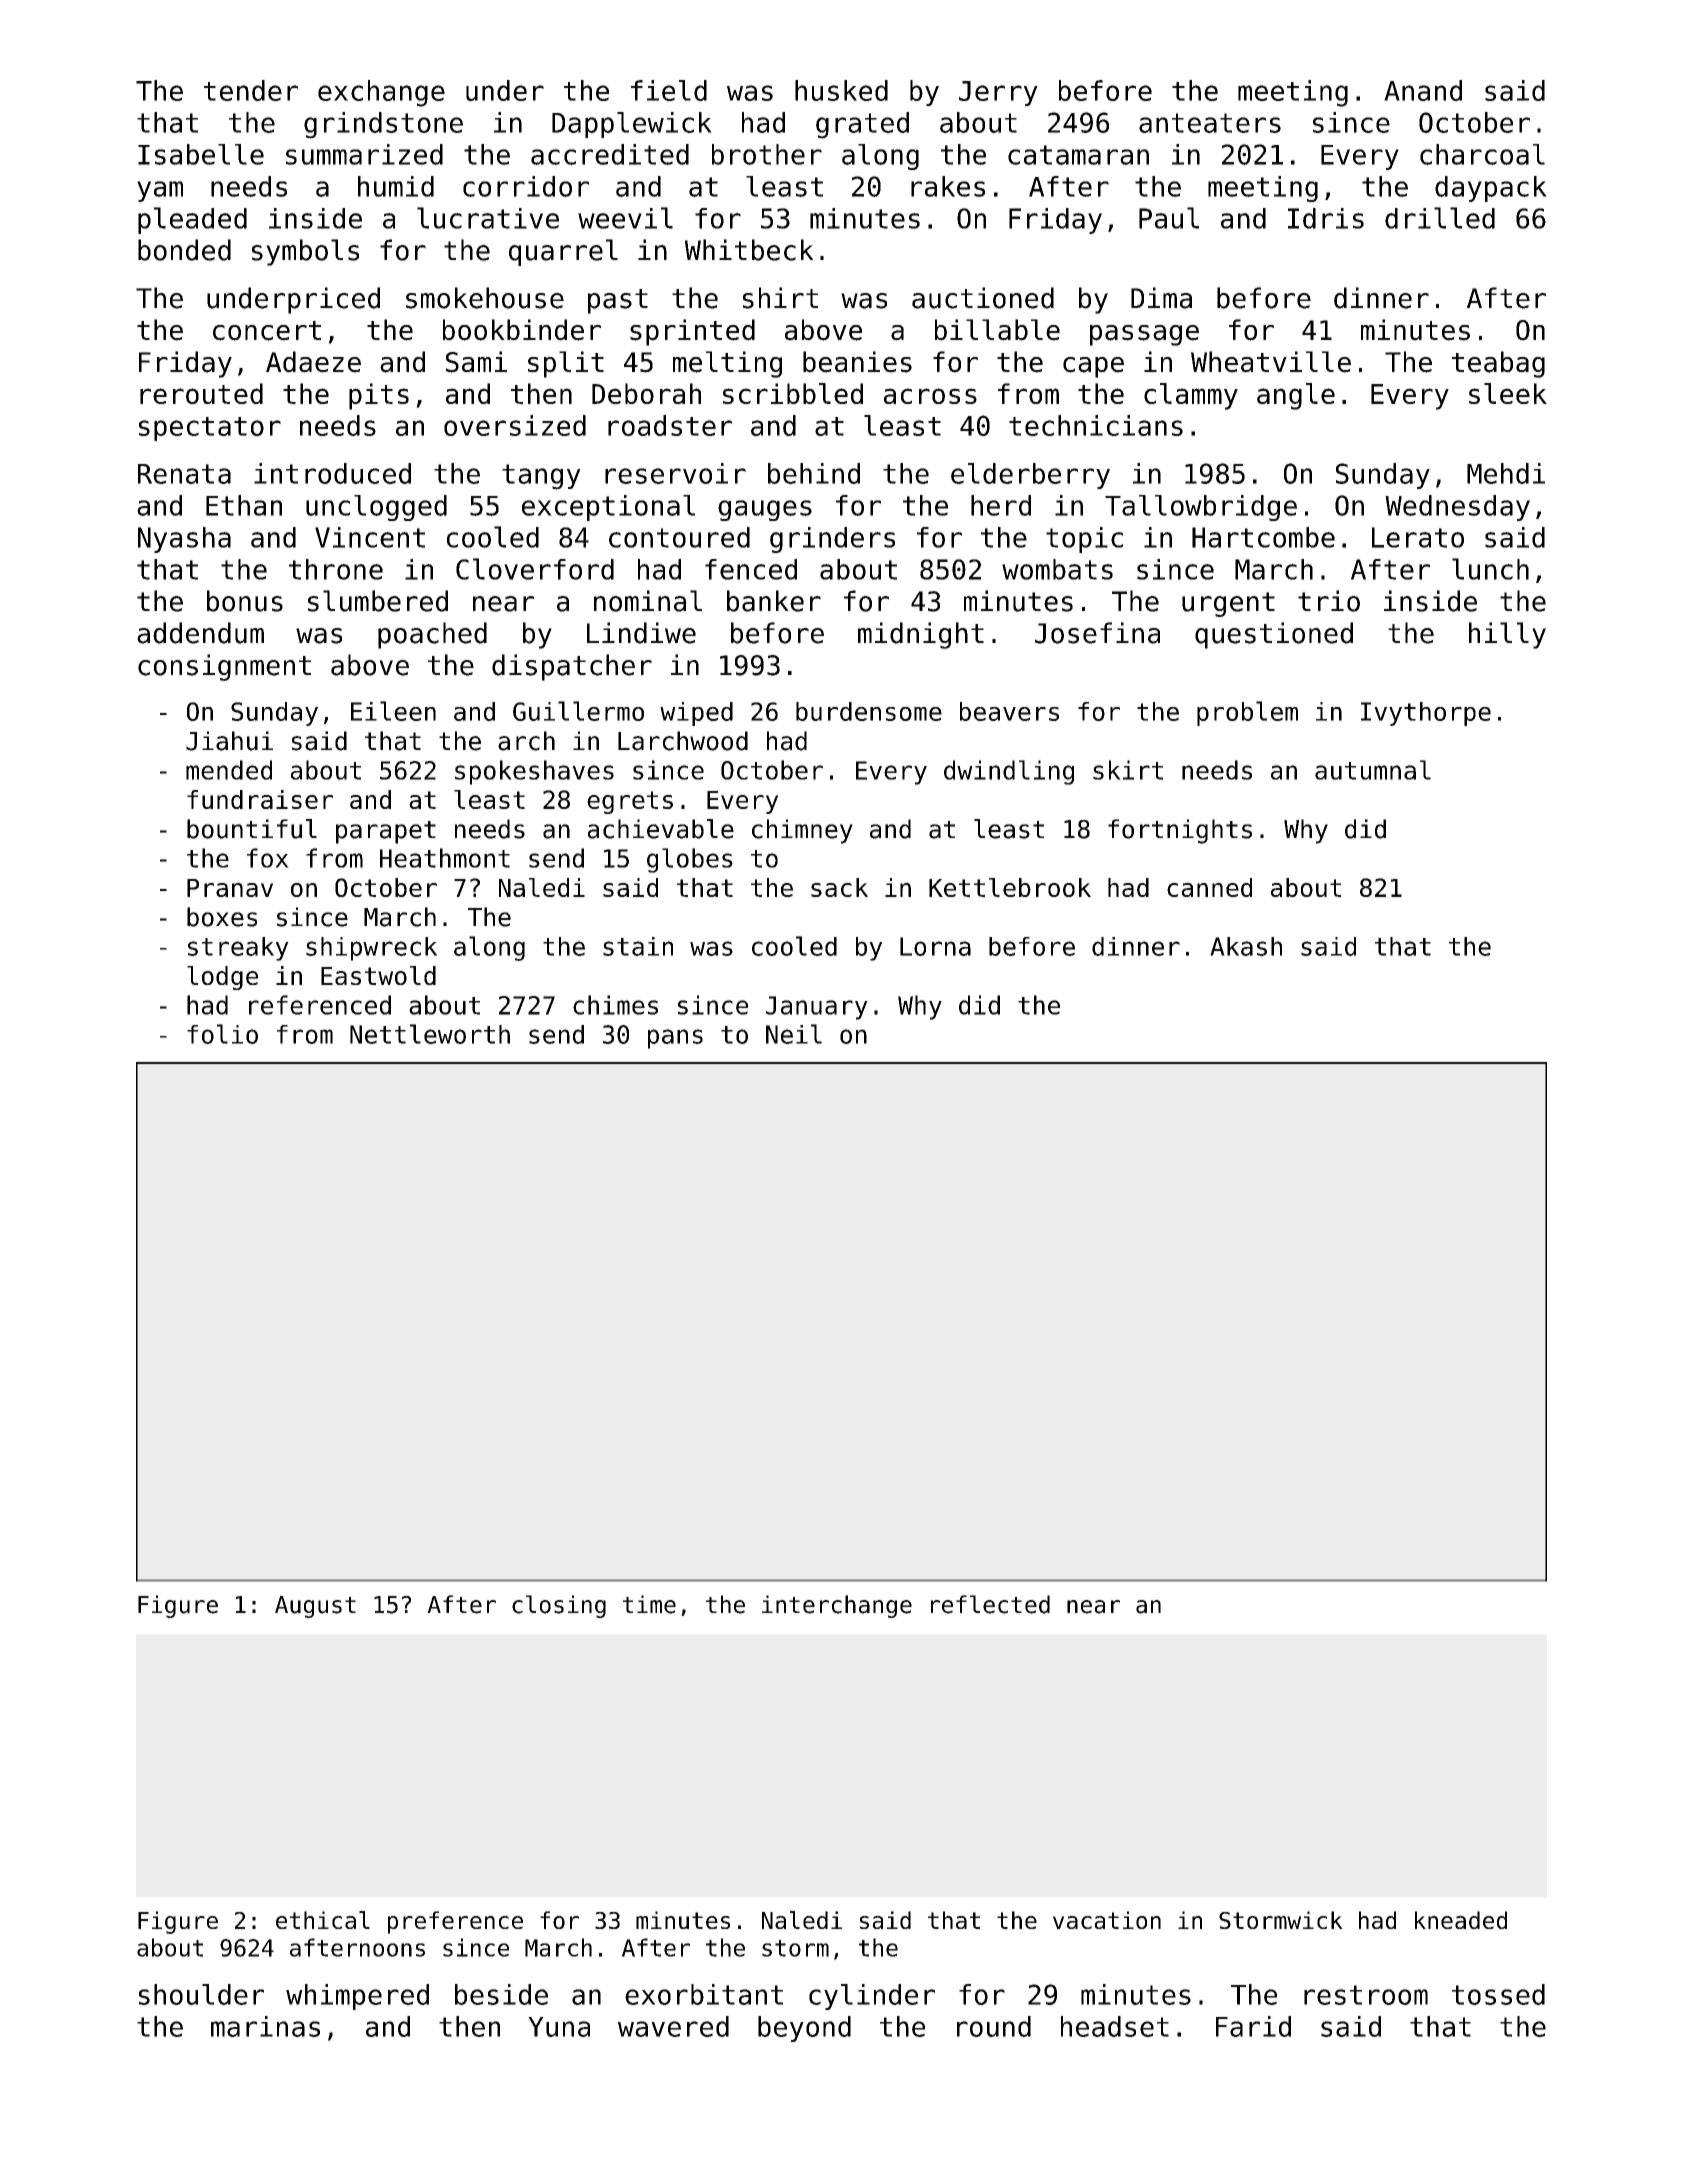 The image size is (1683, 2178). Describe the element at coordinates (696, 714) in the screenshot. I see `wiped` at that location.
